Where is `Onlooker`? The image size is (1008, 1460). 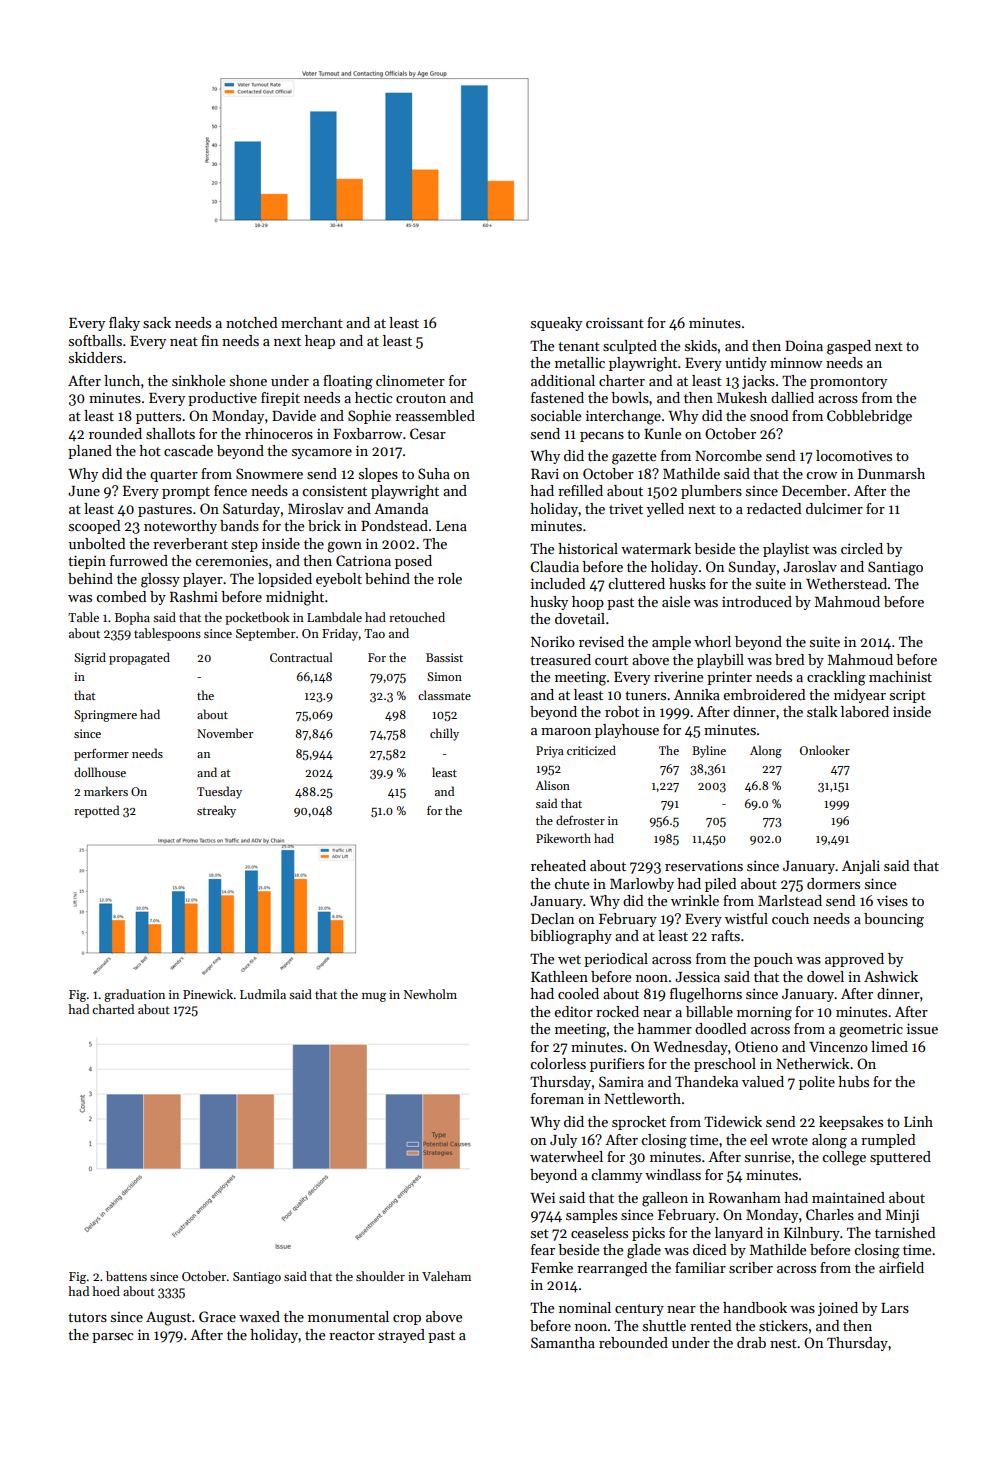 Onlooker is located at coordinates (825, 750).
